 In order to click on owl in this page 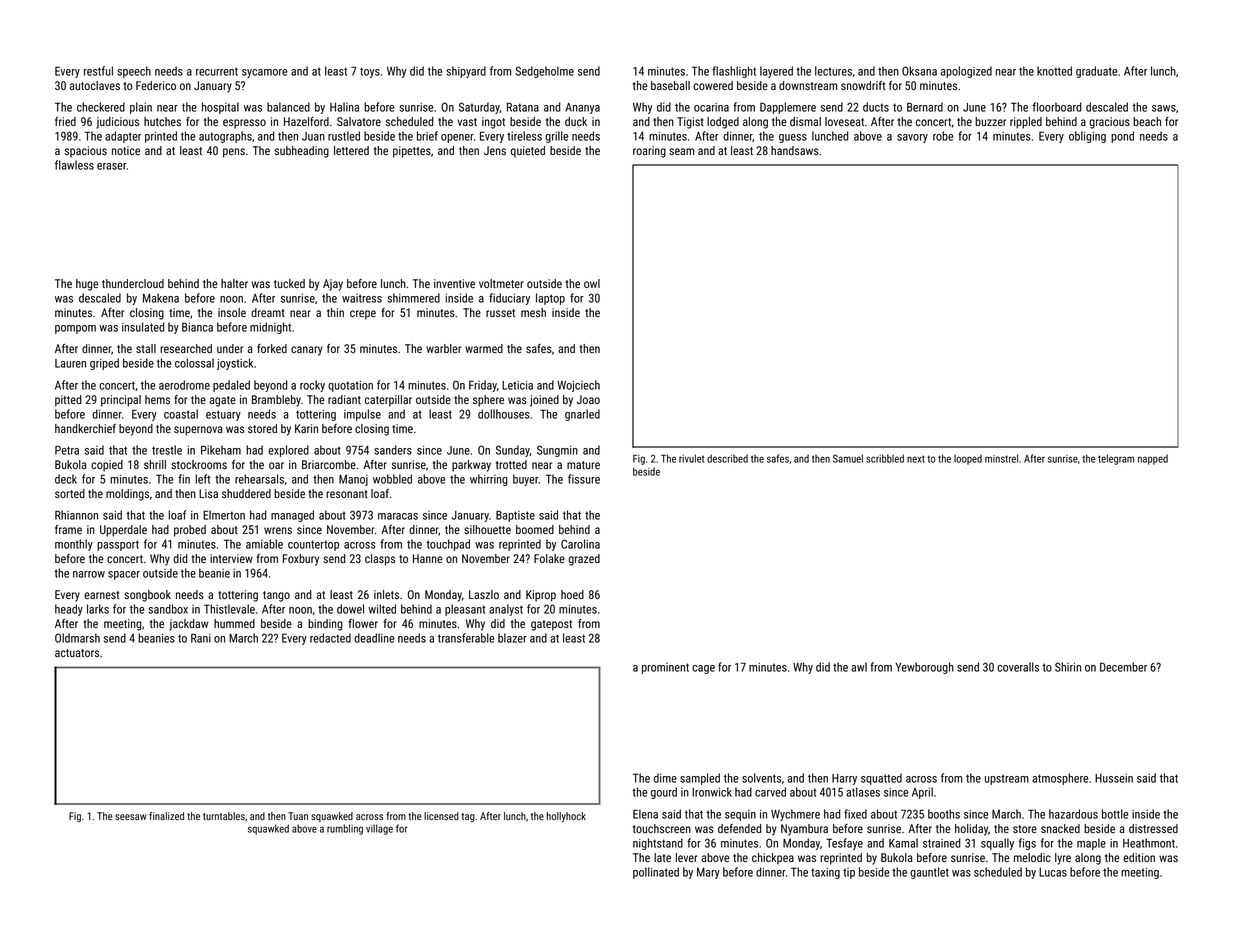, I will do `click(592, 283)`.
